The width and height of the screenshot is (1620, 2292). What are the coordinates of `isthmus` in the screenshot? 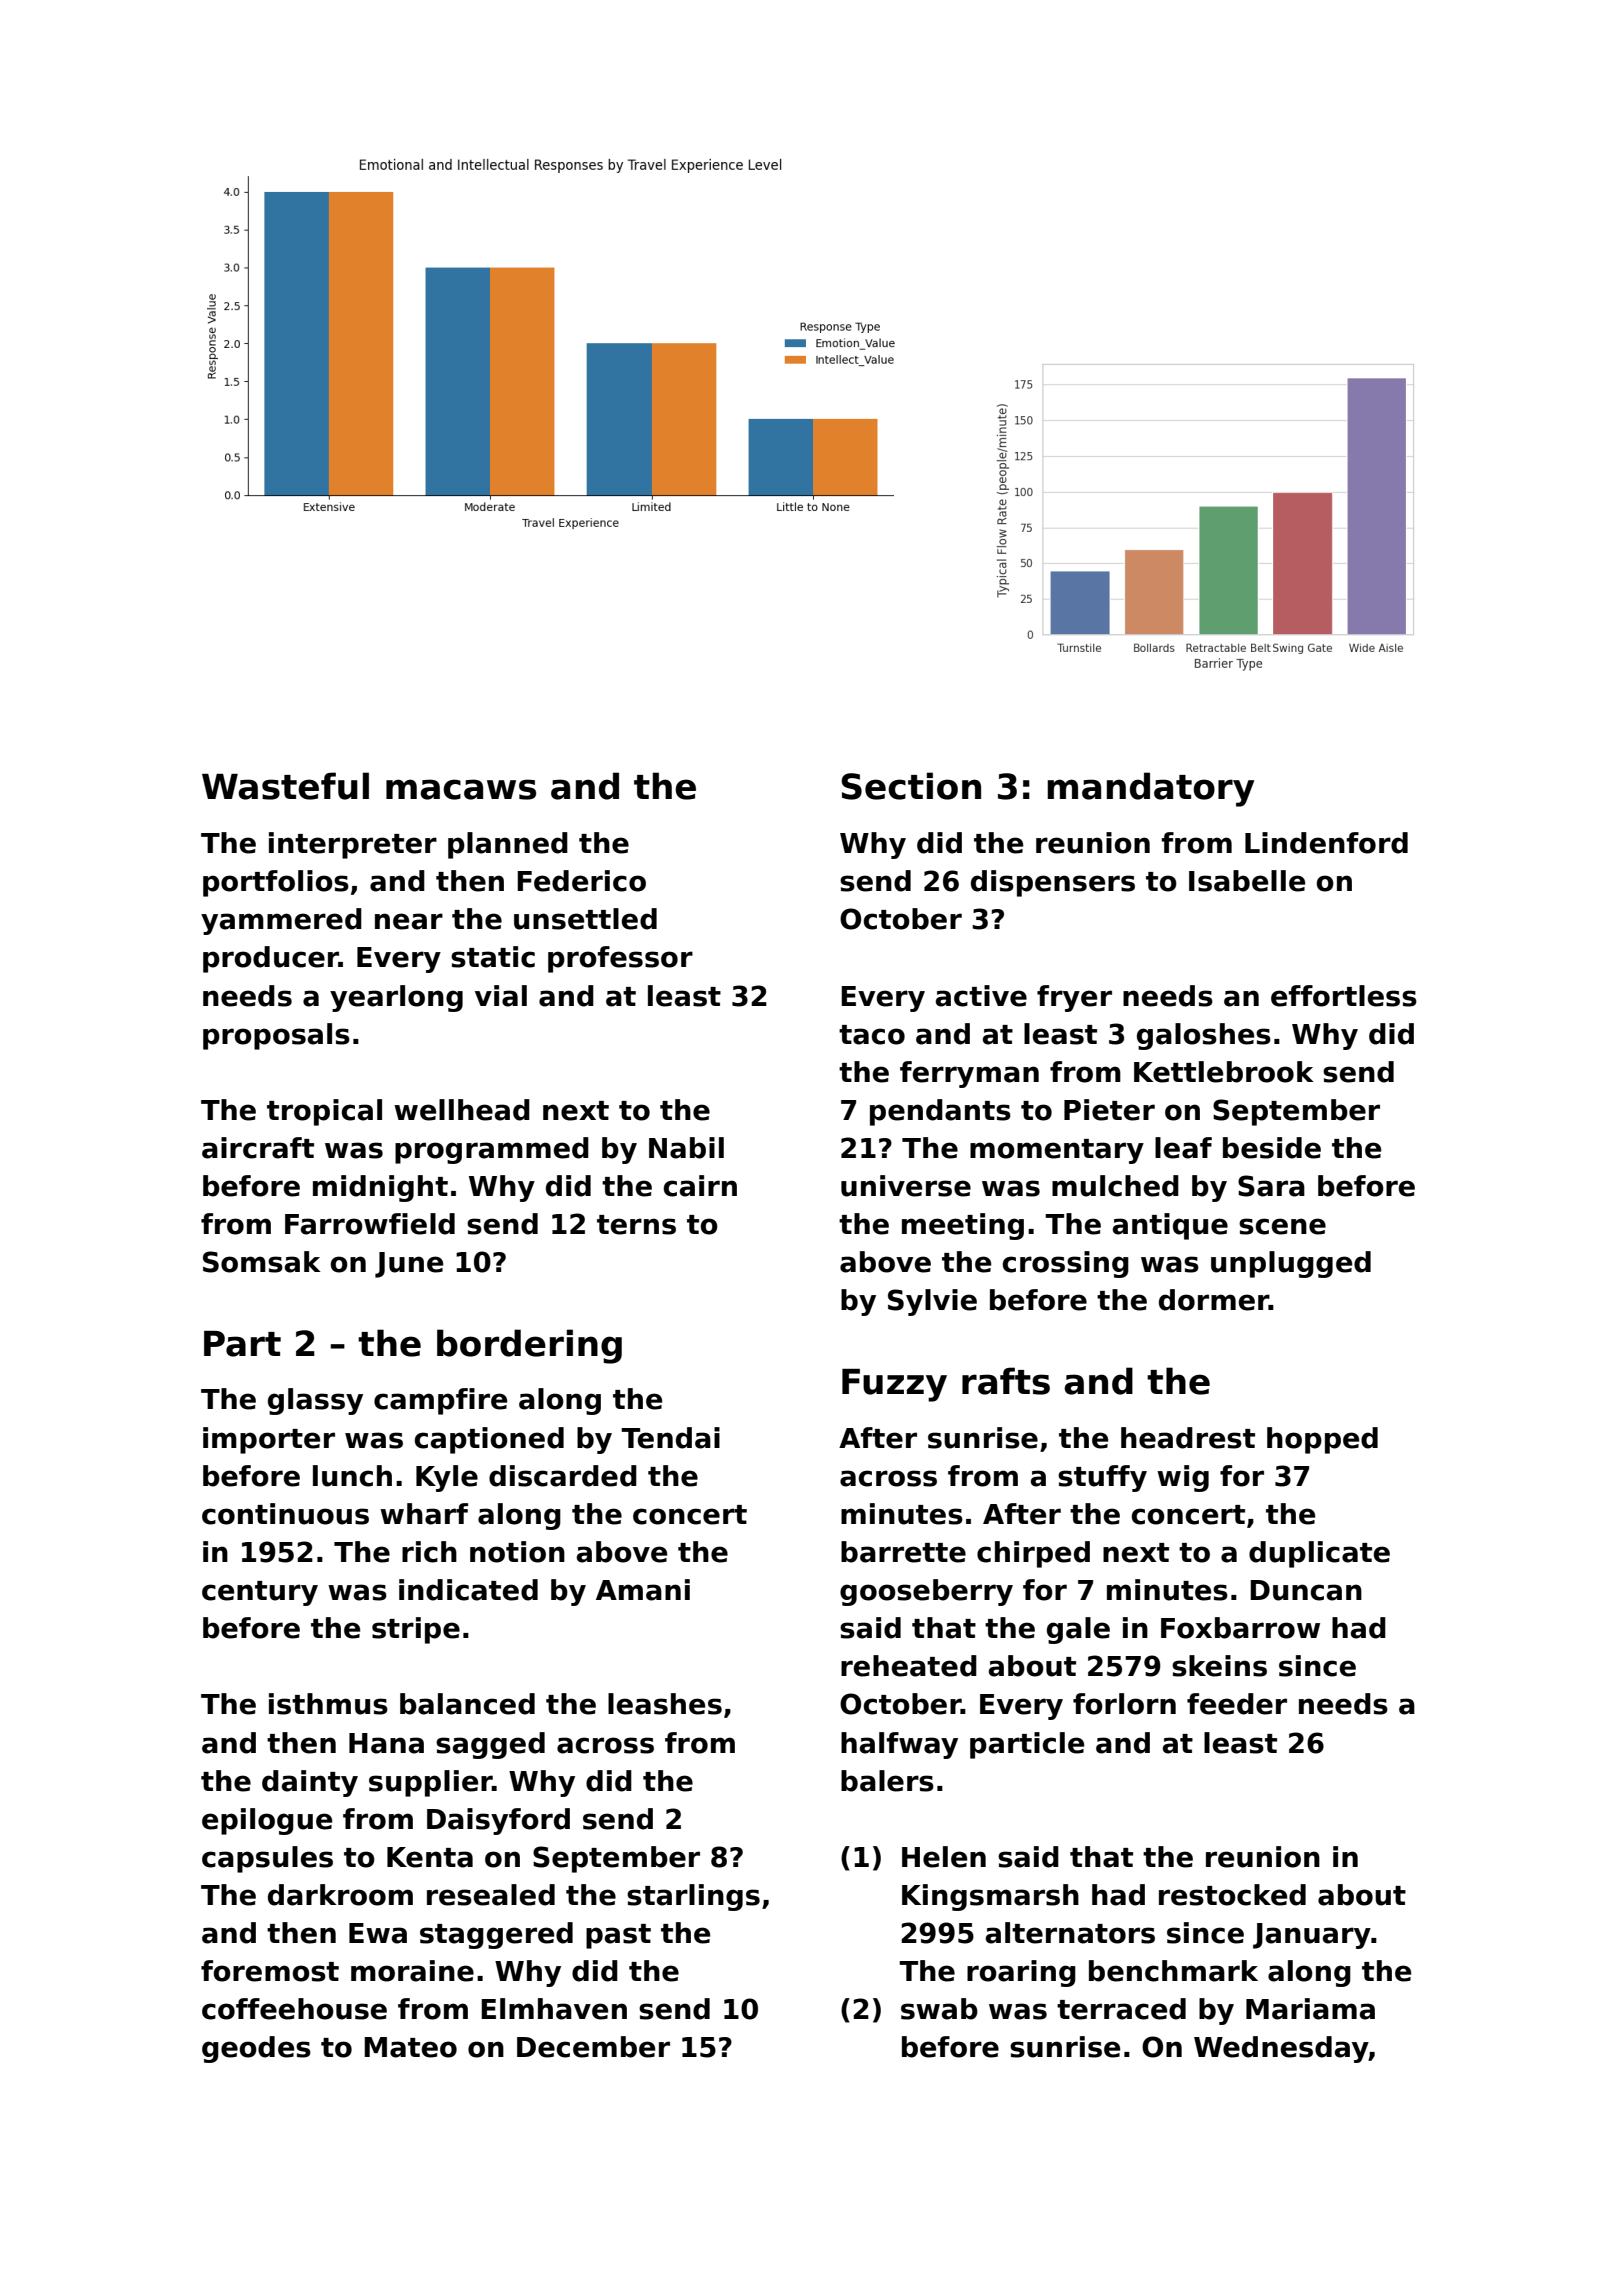 It's located at (328, 1704).
